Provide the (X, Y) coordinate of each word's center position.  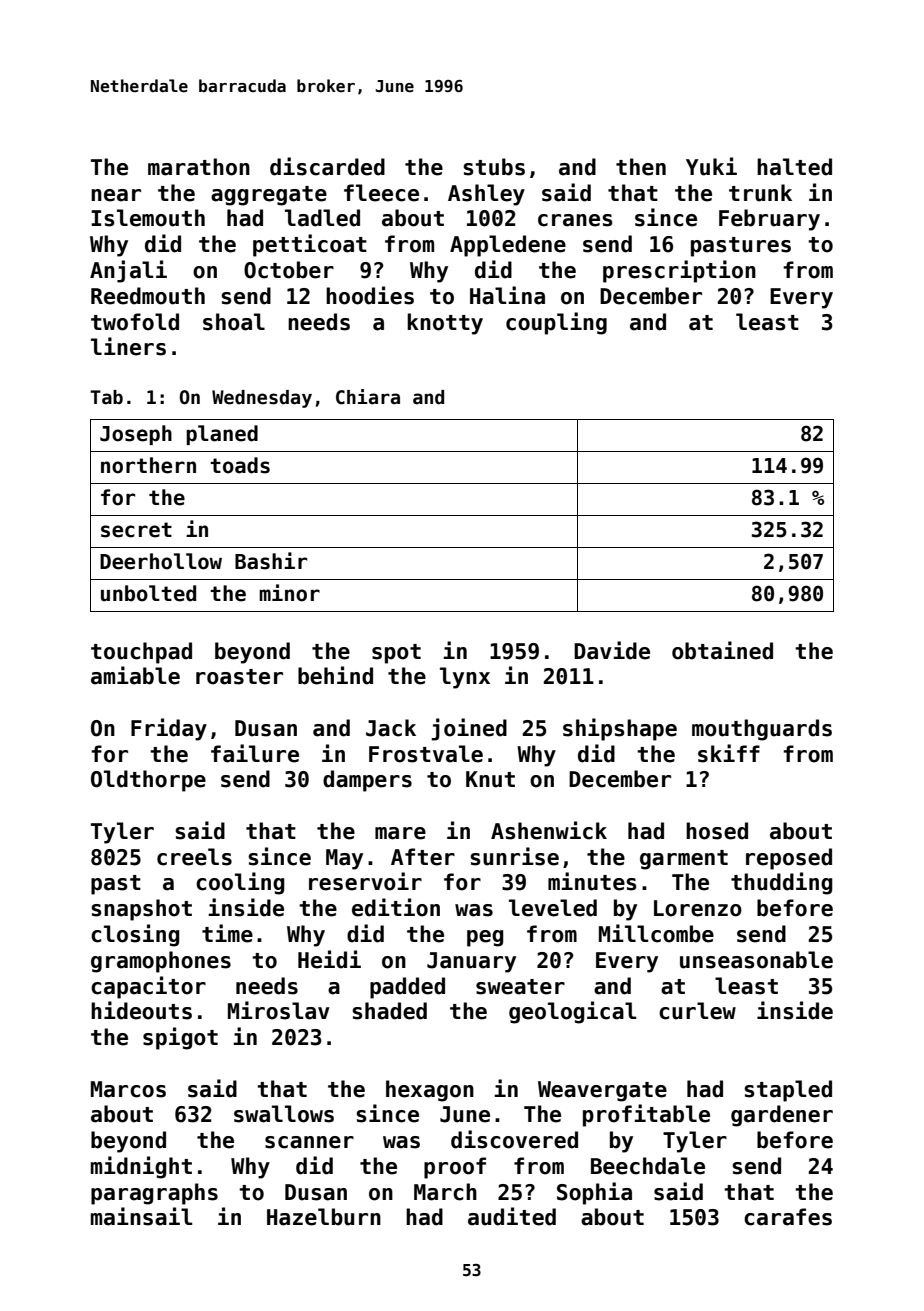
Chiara (368, 397)
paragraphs (154, 1194)
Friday (169, 729)
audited (512, 1216)
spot (396, 654)
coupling (556, 323)
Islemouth (148, 218)
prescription (679, 271)
